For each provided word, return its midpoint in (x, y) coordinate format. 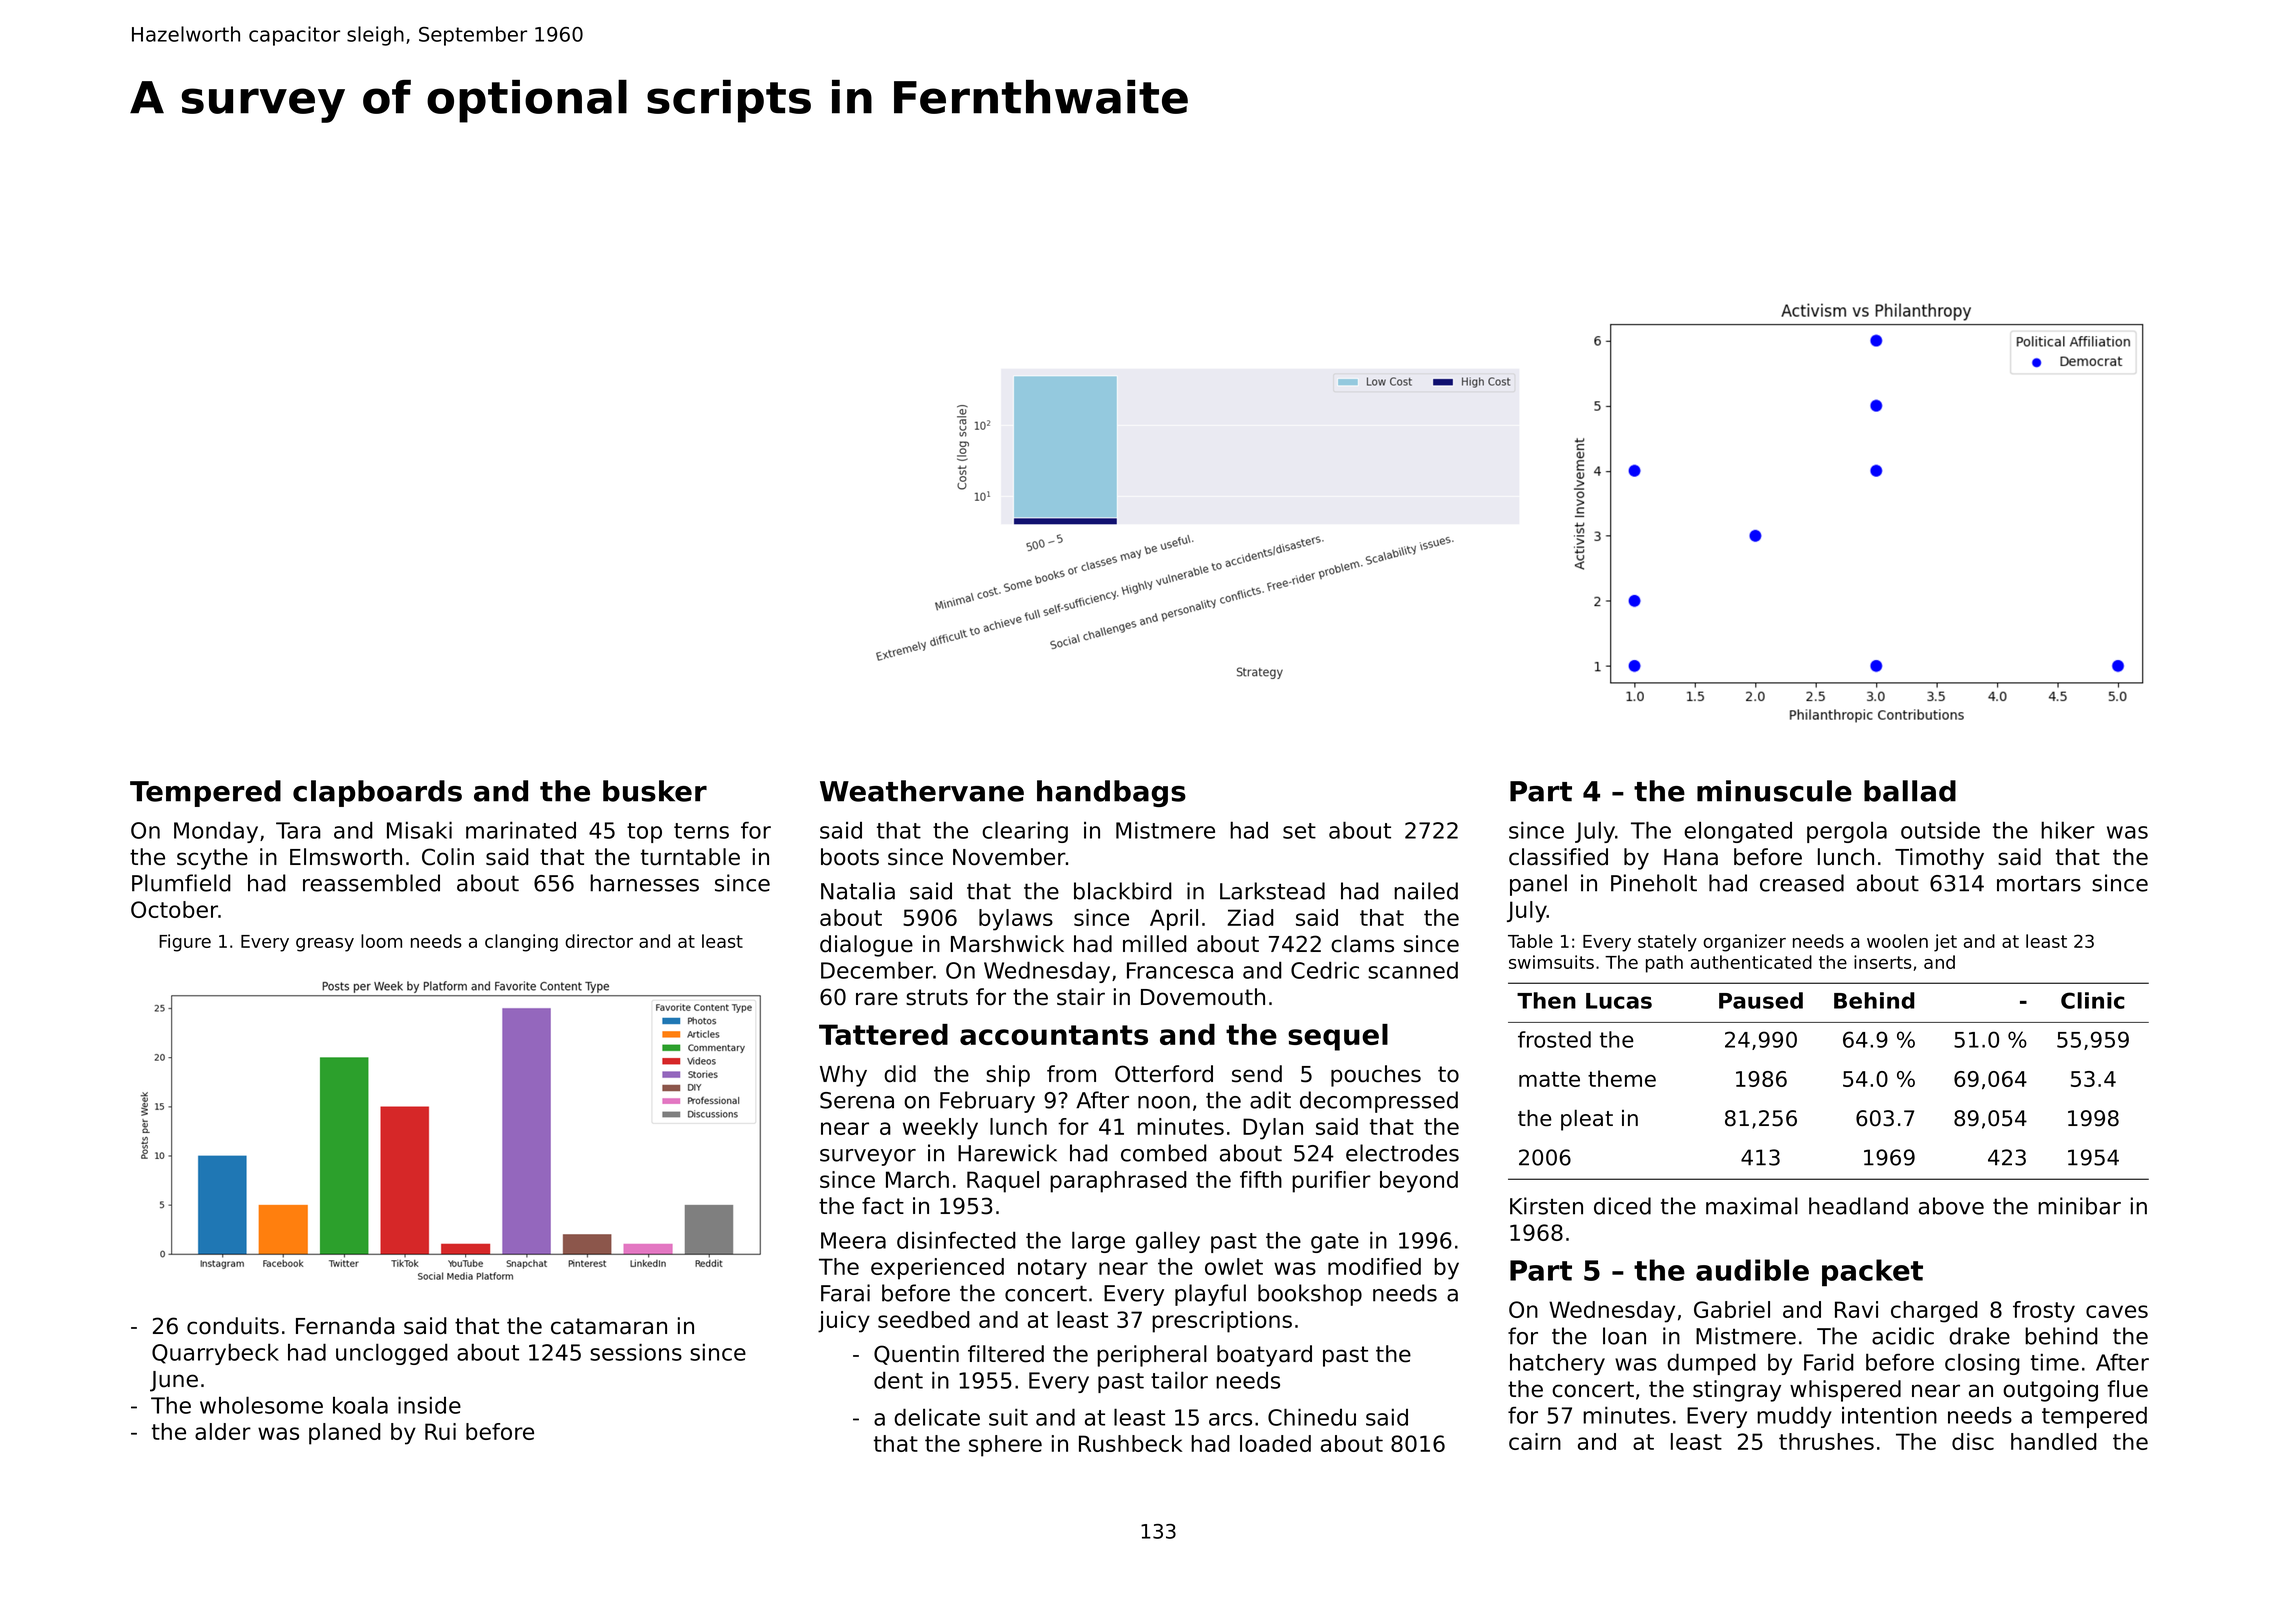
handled (2053, 1441)
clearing (1025, 832)
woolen (1897, 941)
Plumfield (181, 883)
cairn (1535, 1441)
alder (223, 1431)
